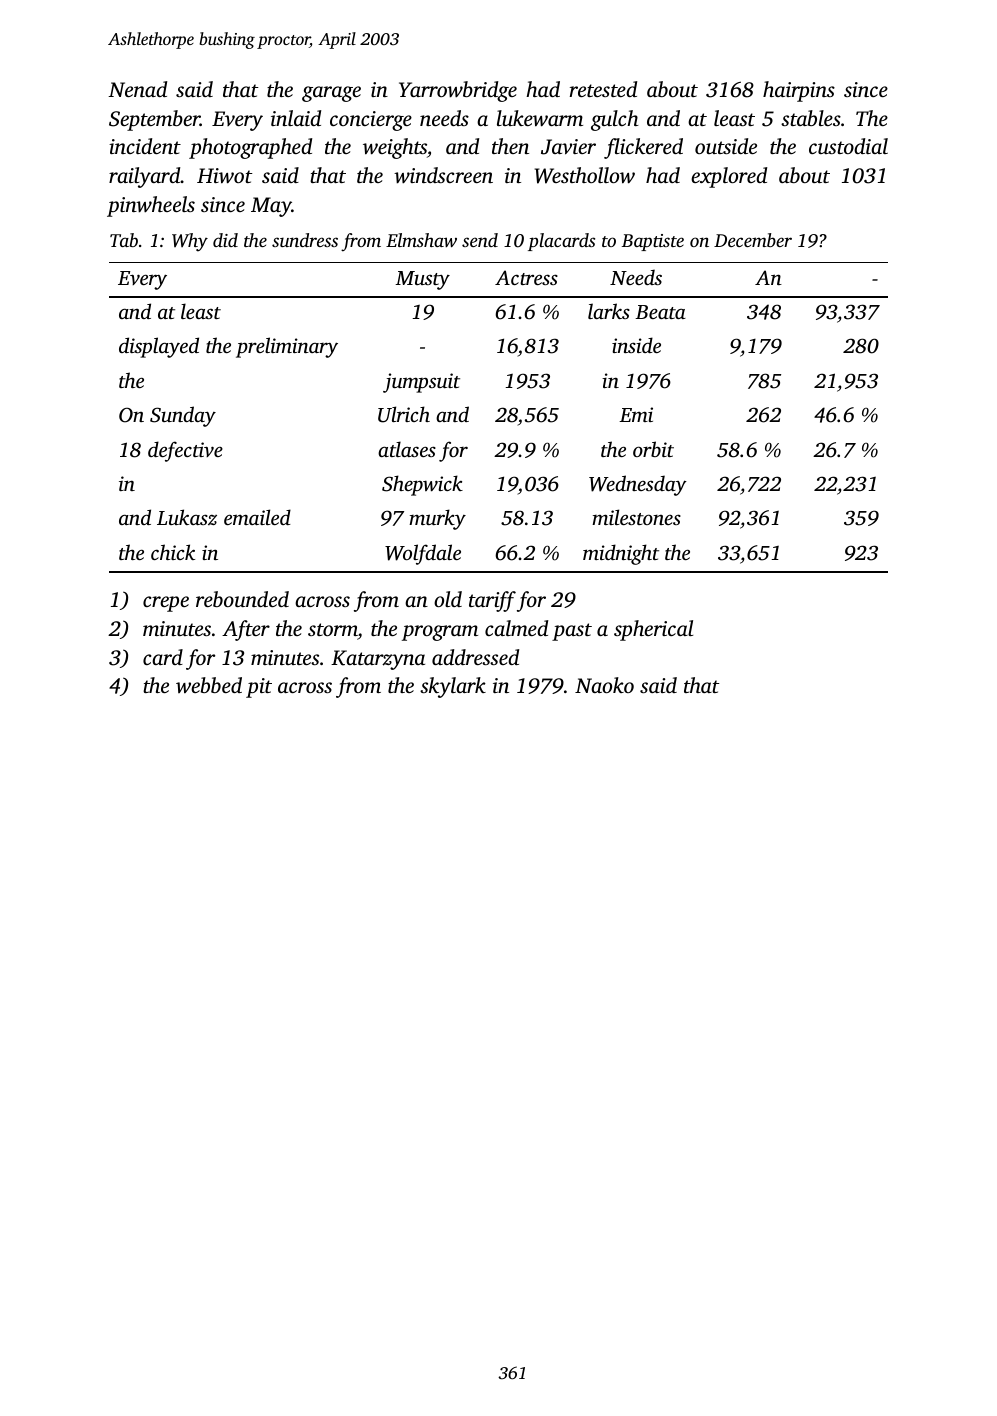 This screenshot has width=997, height=1416. What do you see at coordinates (753, 240) in the screenshot?
I see `December` at bounding box center [753, 240].
